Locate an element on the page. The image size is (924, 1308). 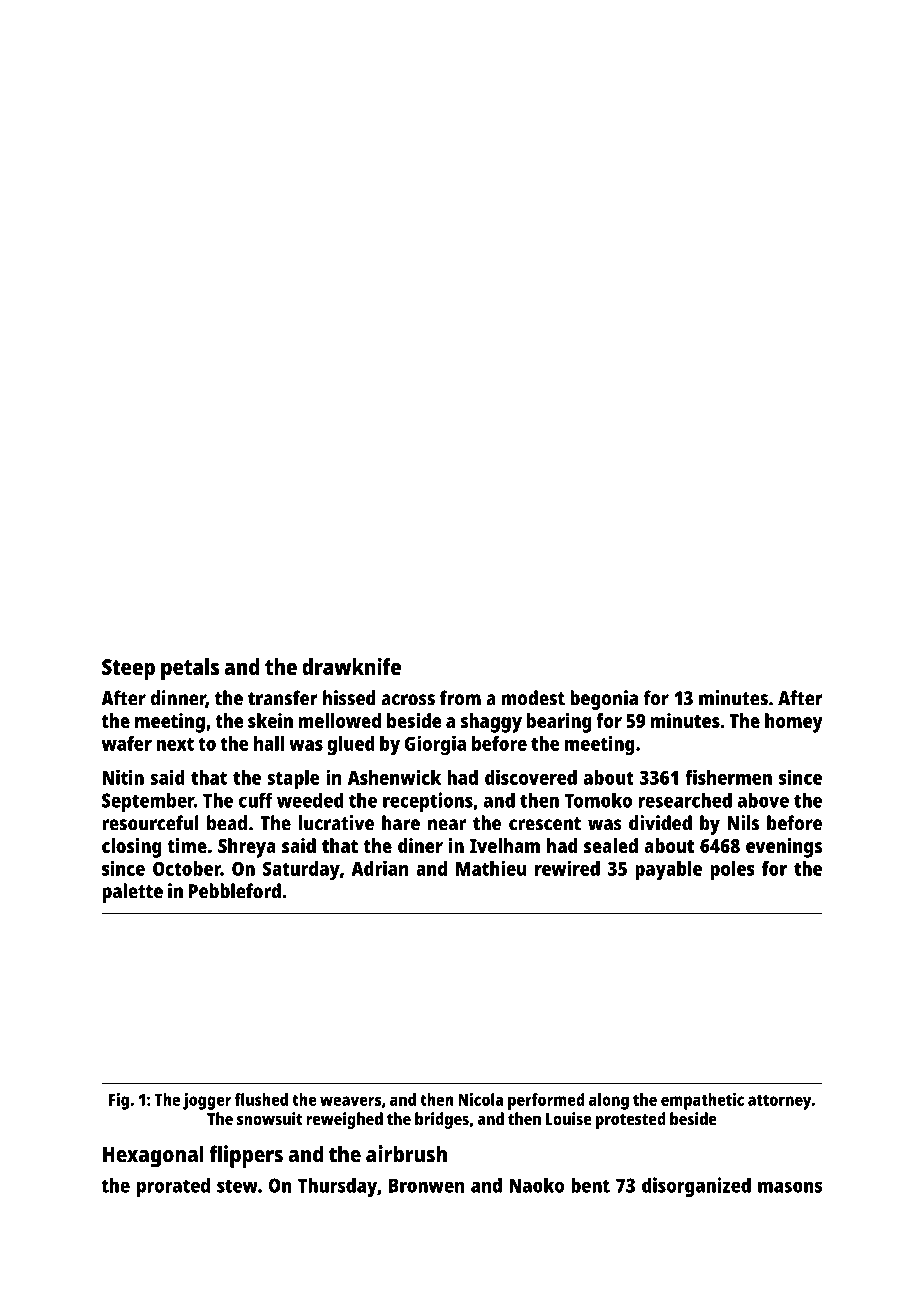
researched is located at coordinates (685, 800).
